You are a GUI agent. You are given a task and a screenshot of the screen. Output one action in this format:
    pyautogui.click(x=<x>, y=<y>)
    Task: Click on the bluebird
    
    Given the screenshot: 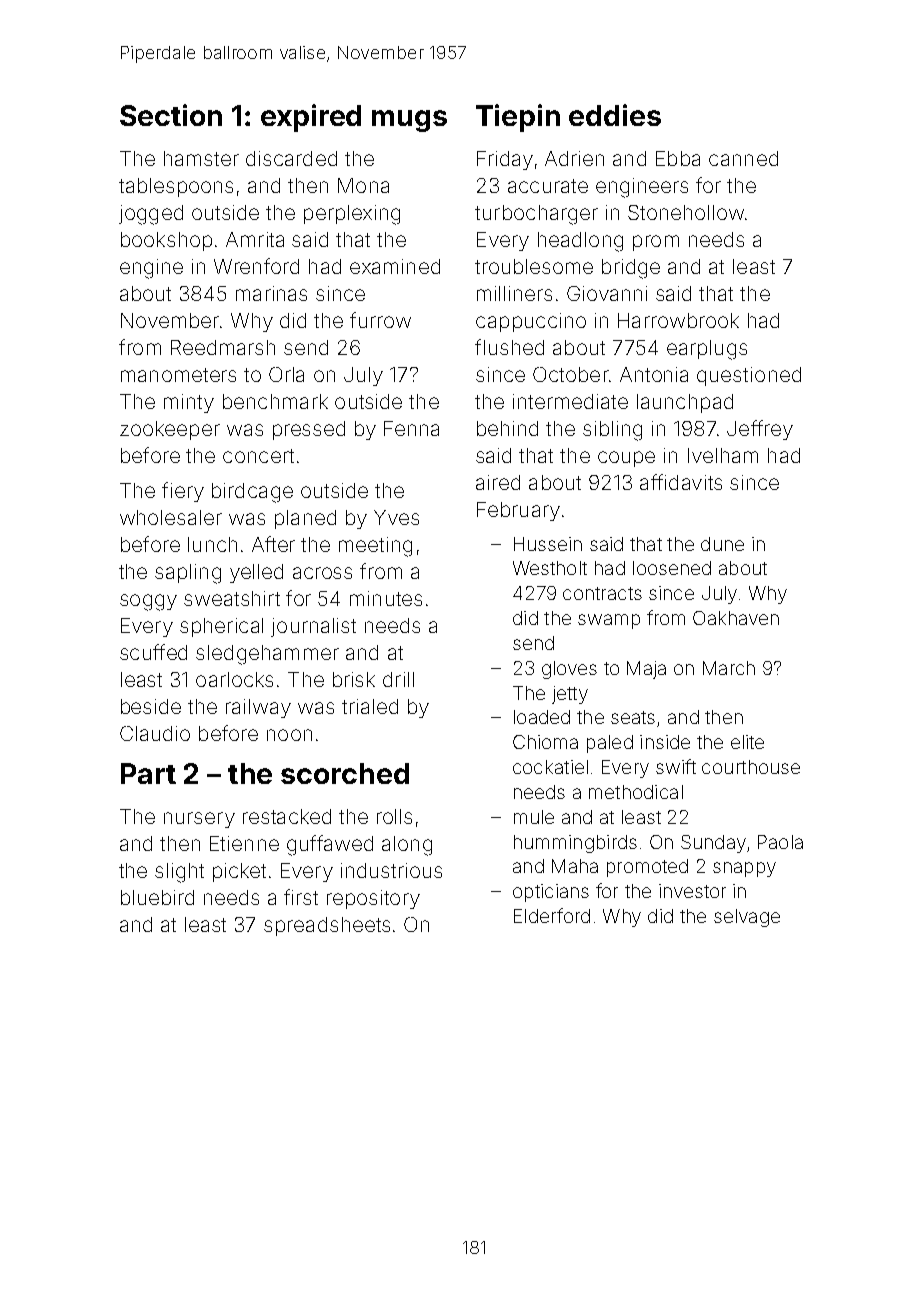 What is the action you would take?
    pyautogui.click(x=157, y=897)
